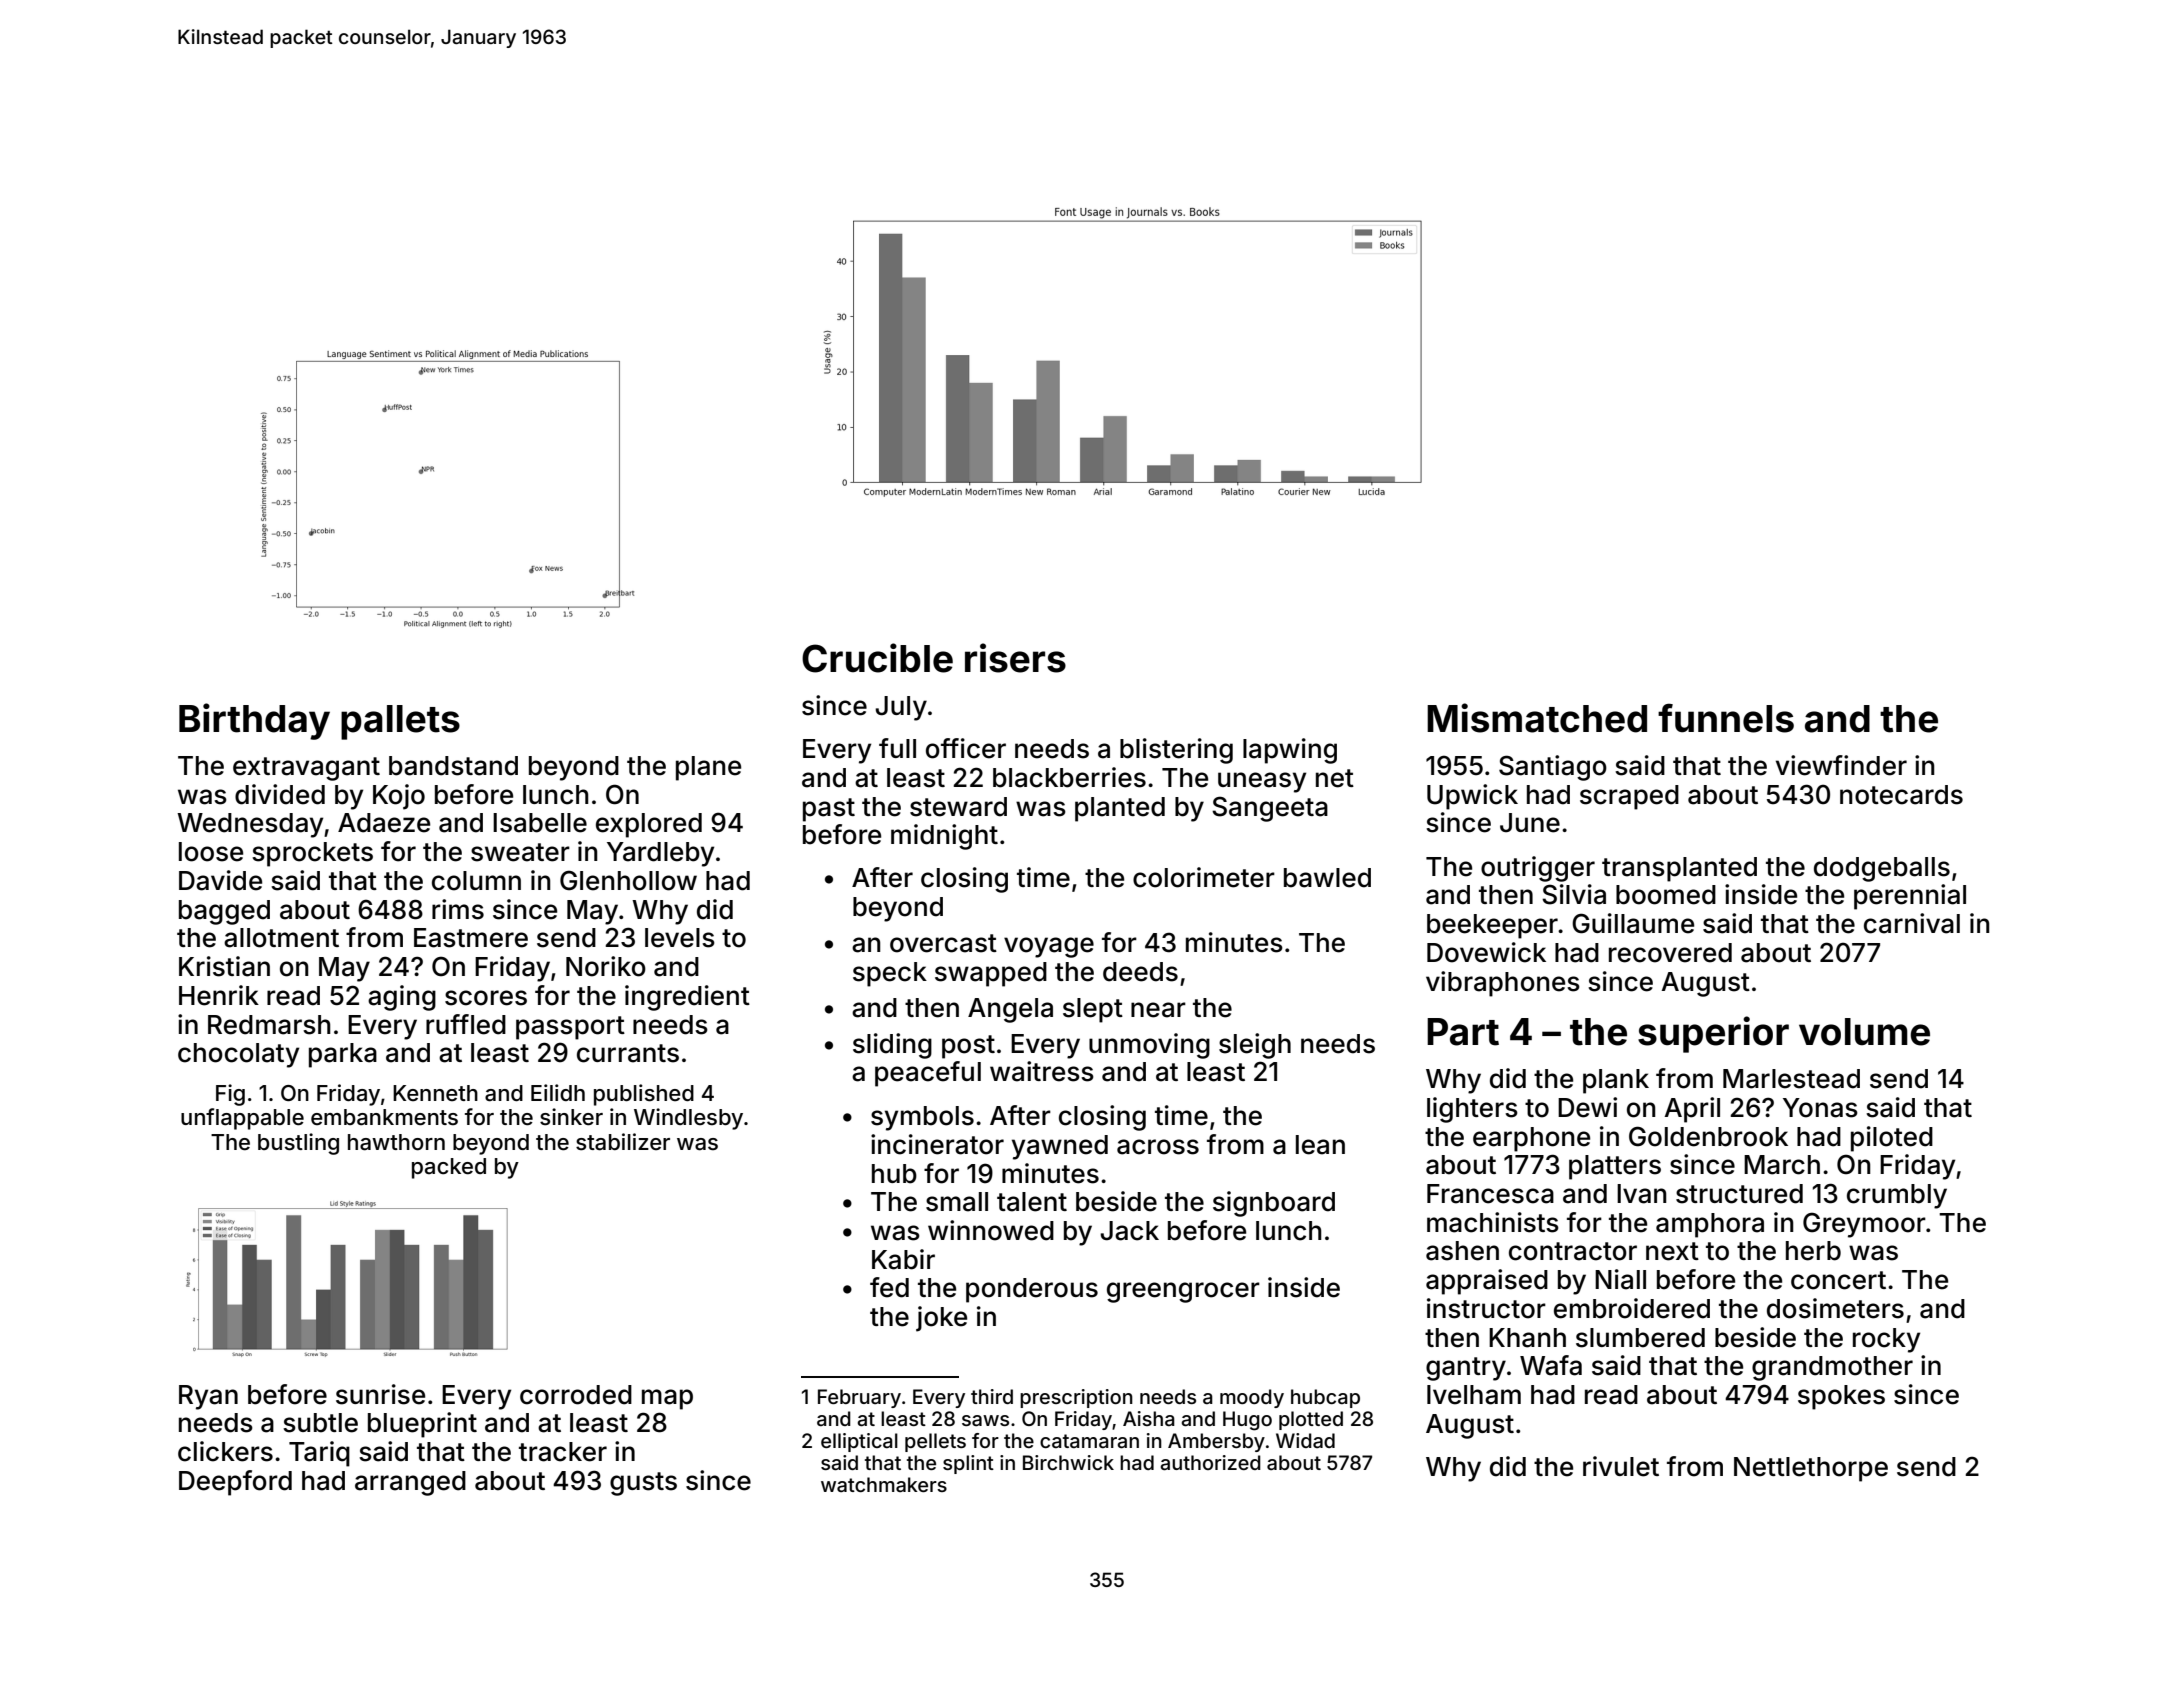 The height and width of the screenshot is (1683, 2178). Describe the element at coordinates (384, 1117) in the screenshot. I see `embankments` at that location.
